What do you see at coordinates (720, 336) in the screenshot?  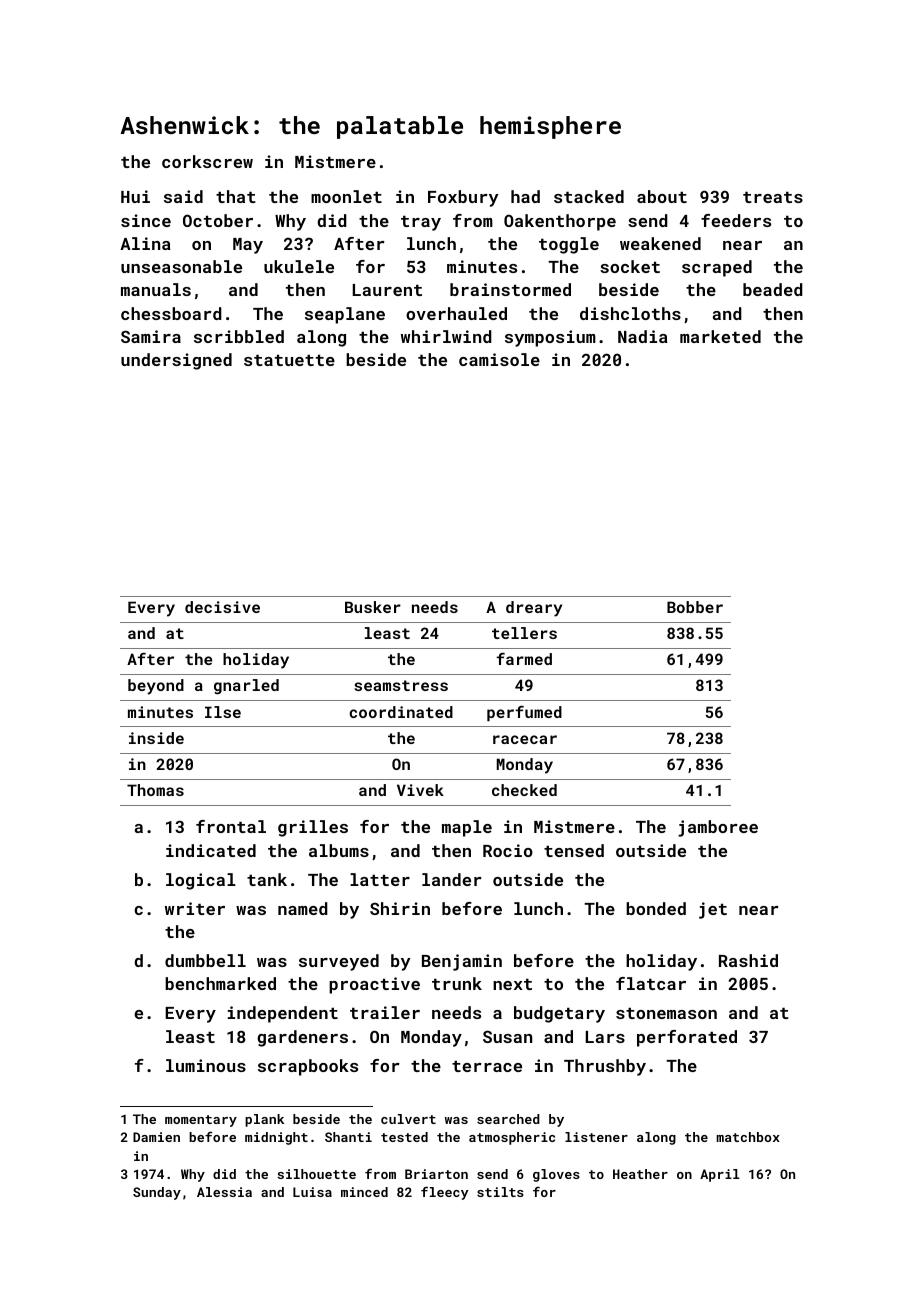 I see `marketed` at bounding box center [720, 336].
